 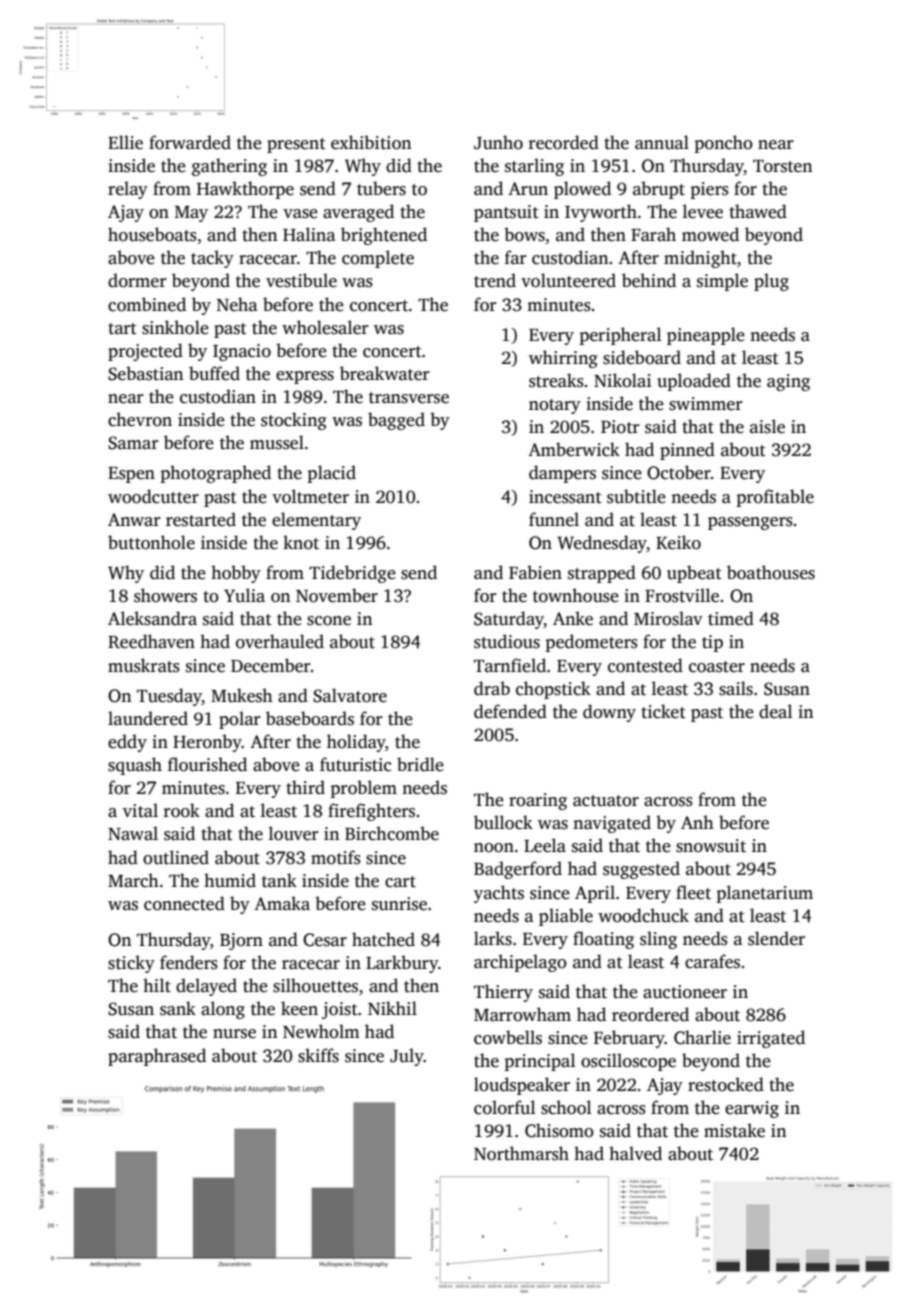 What do you see at coordinates (157, 1057) in the screenshot?
I see `paraphrased` at bounding box center [157, 1057].
